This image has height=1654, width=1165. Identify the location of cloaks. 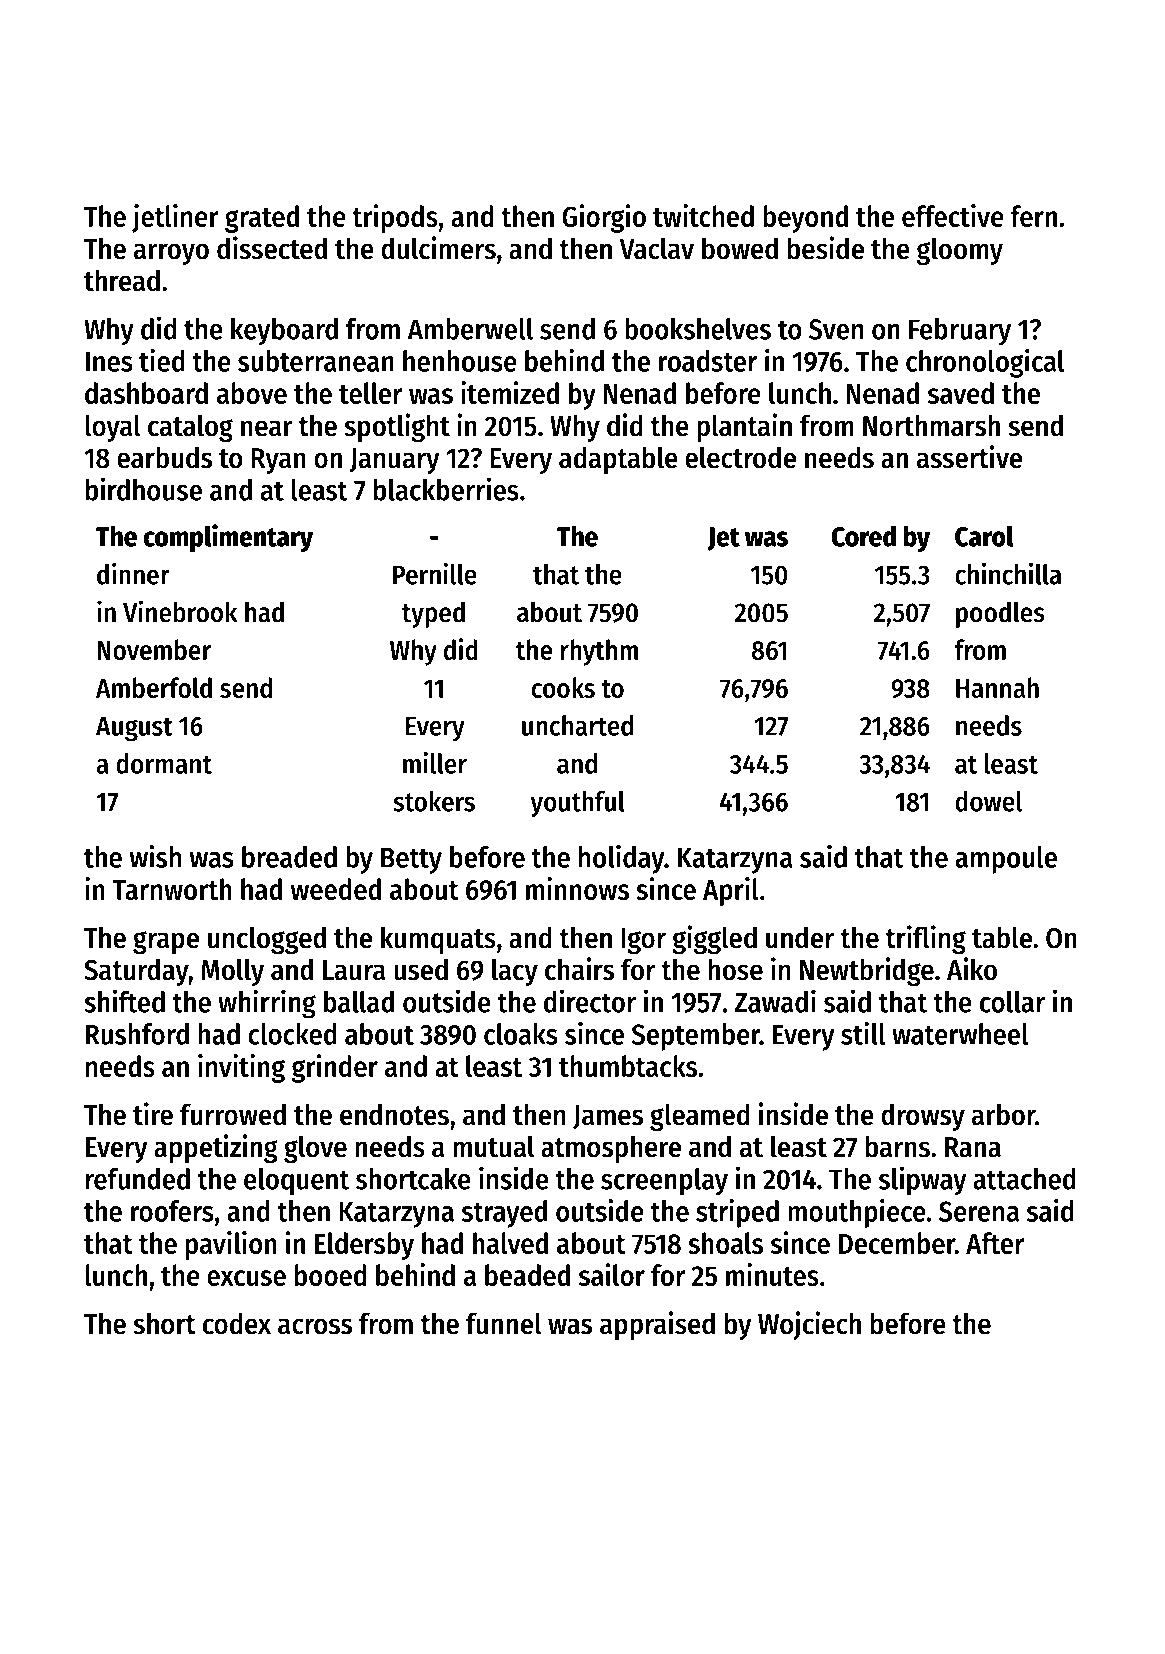
(521, 1034).
